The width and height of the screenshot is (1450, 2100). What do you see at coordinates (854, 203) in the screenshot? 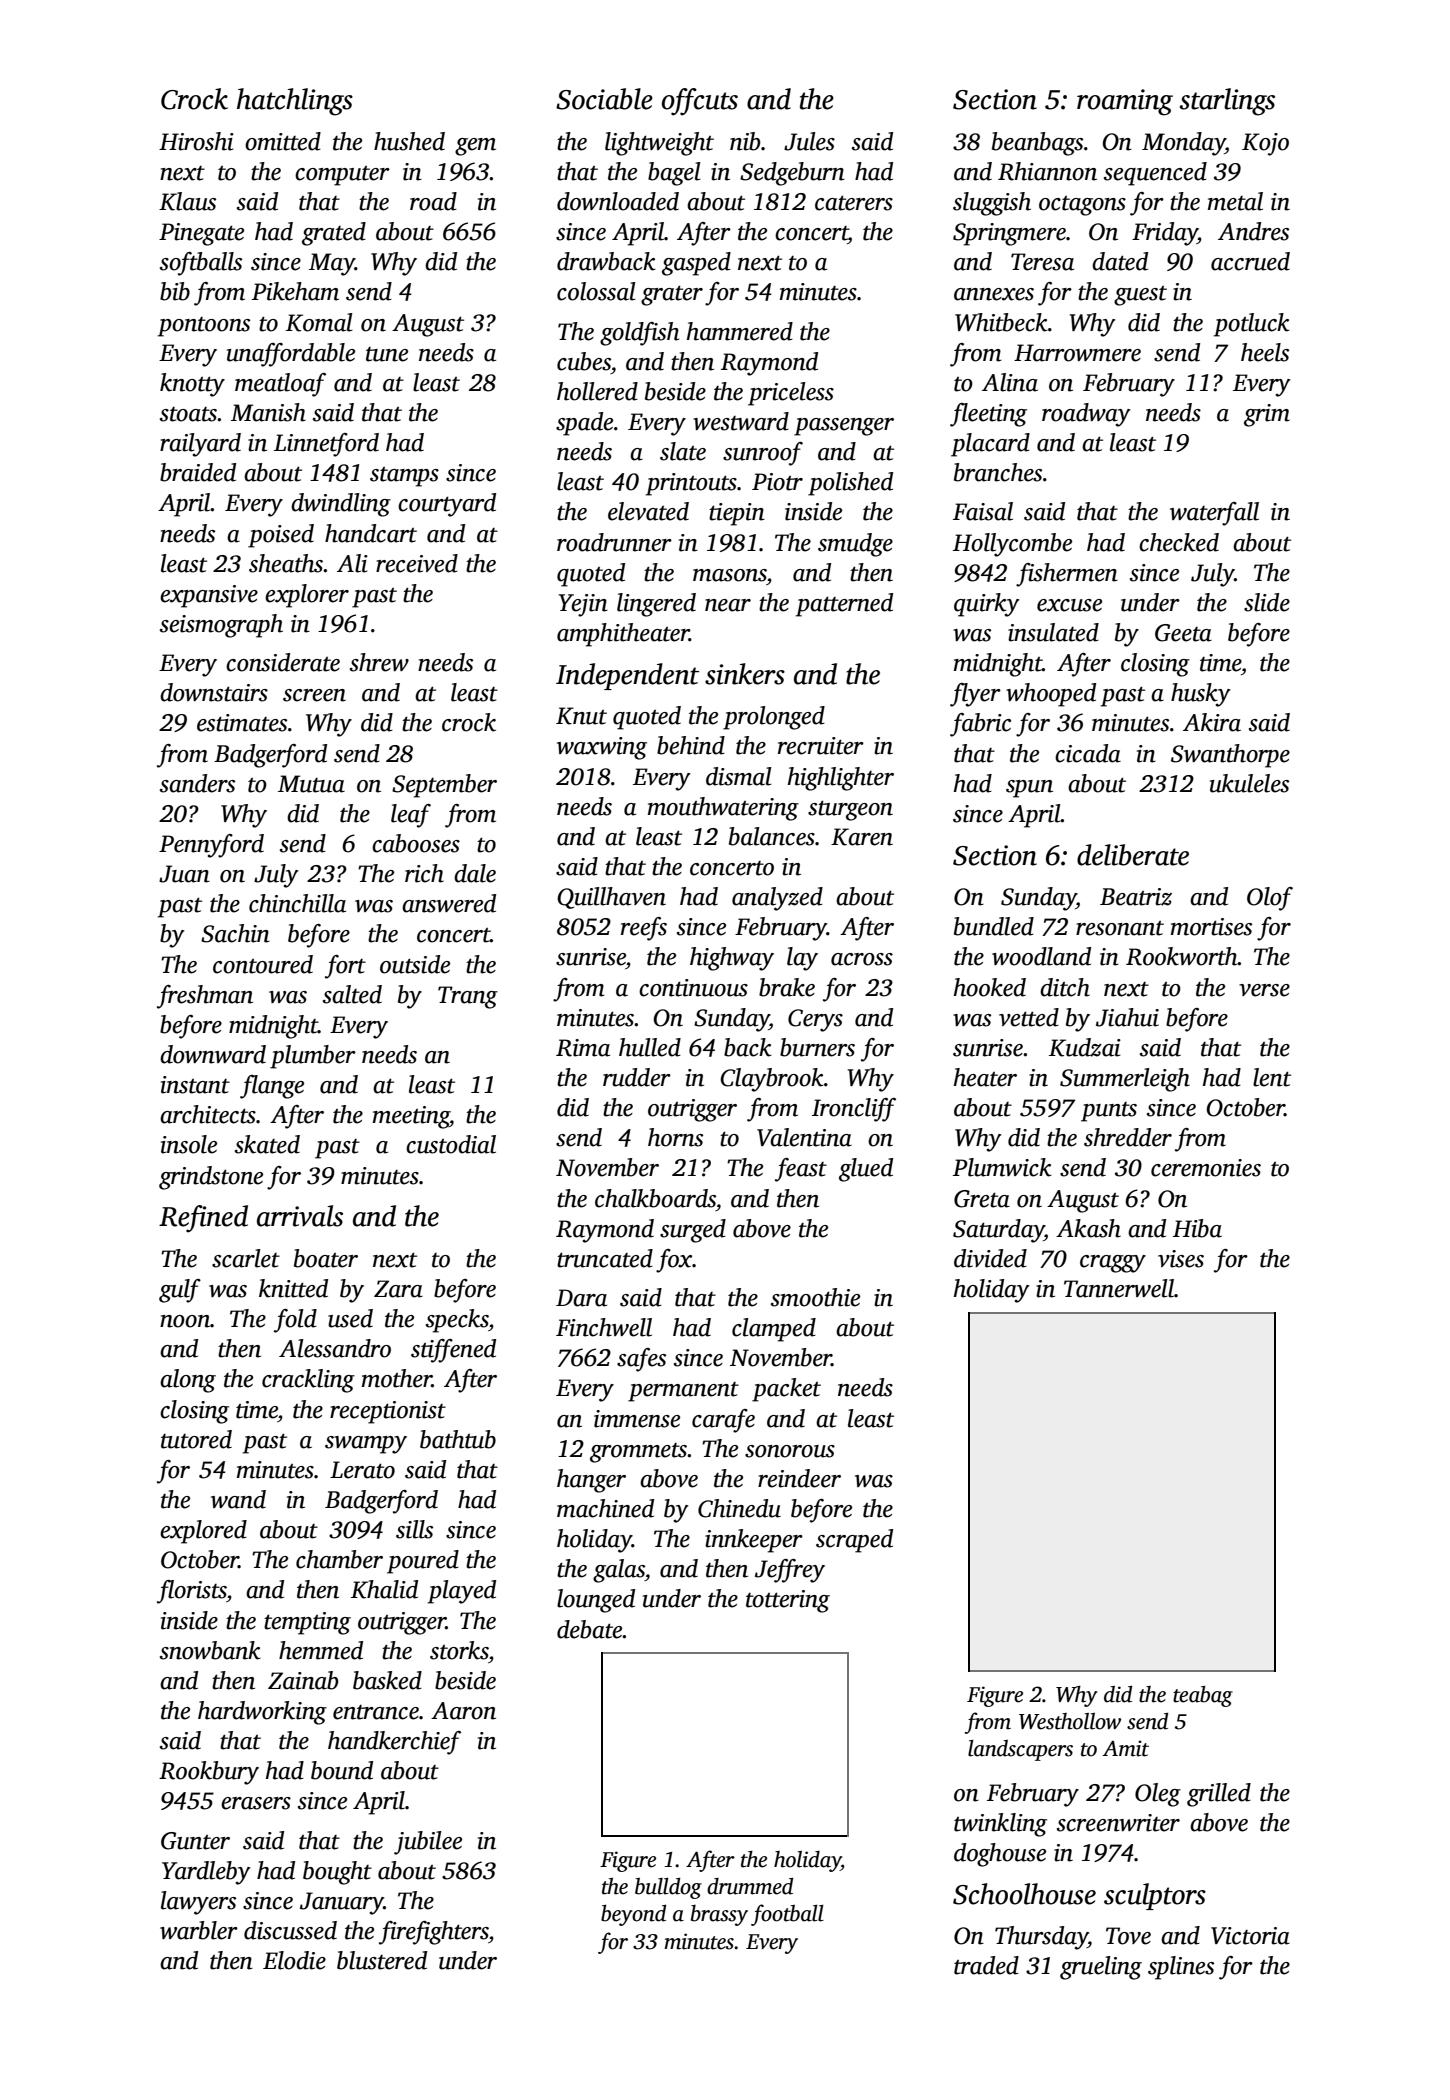
I see `caterers` at bounding box center [854, 203].
